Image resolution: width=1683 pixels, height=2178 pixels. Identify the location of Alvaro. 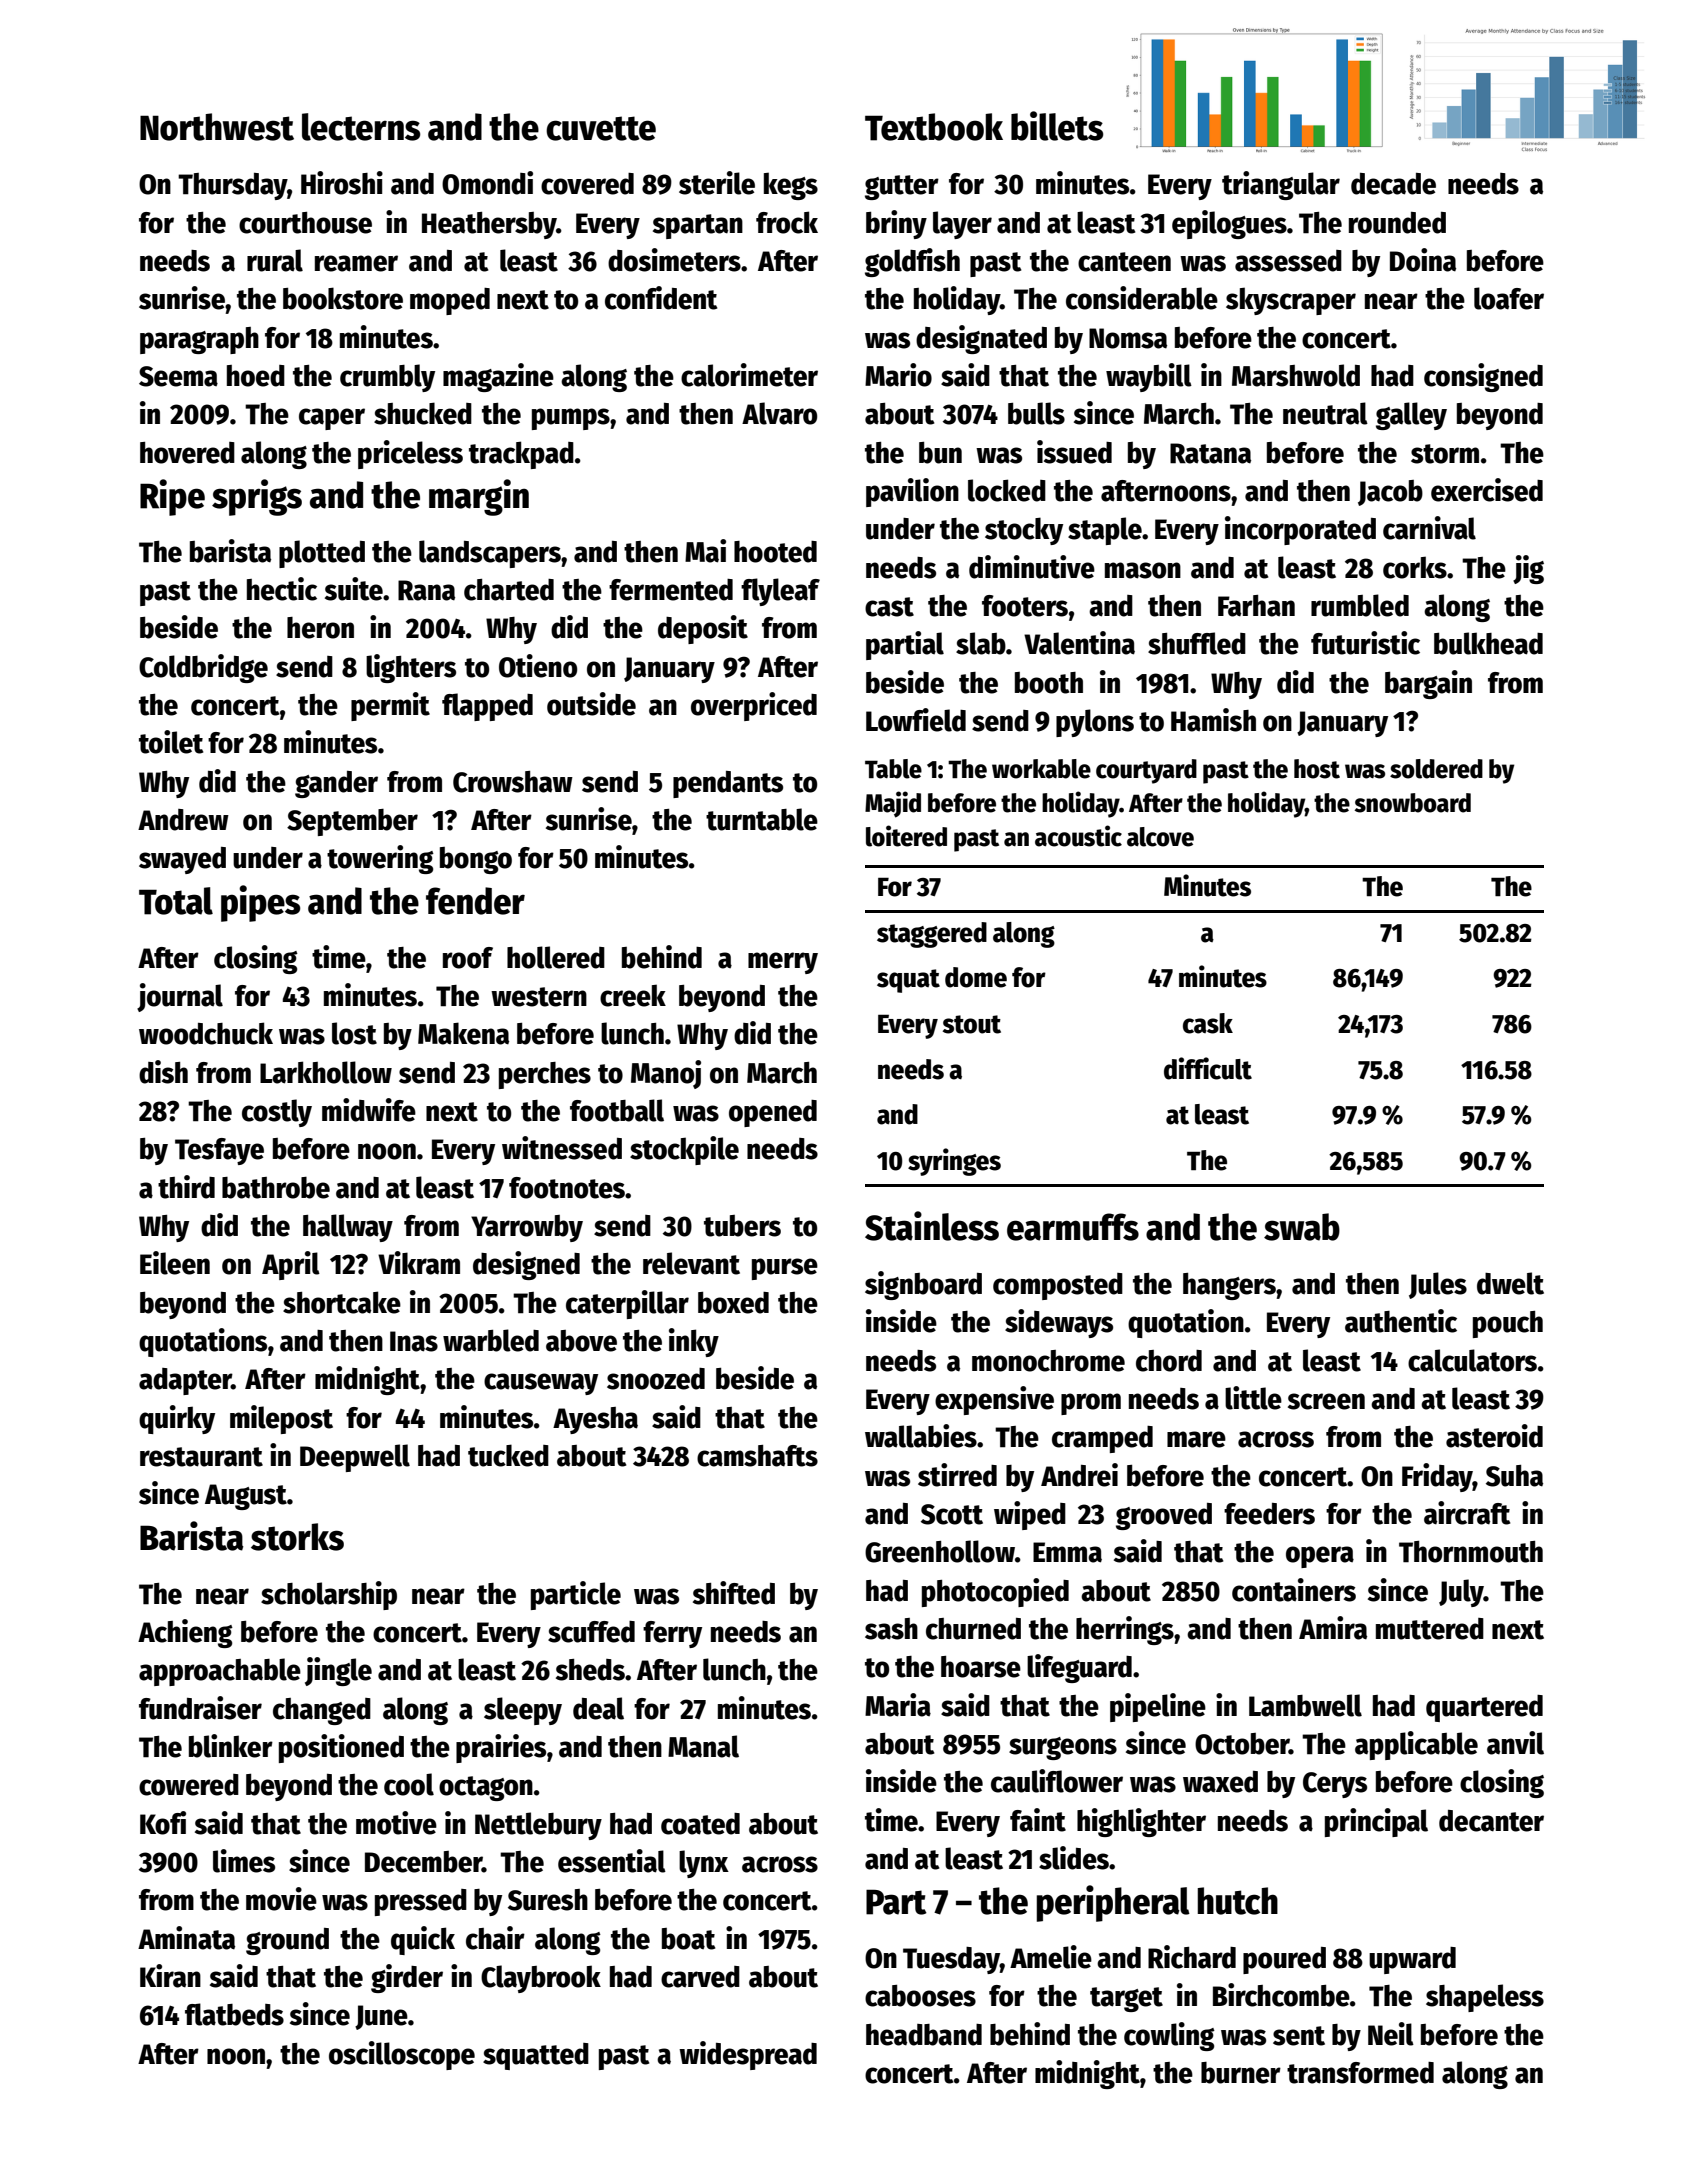
(779, 413).
